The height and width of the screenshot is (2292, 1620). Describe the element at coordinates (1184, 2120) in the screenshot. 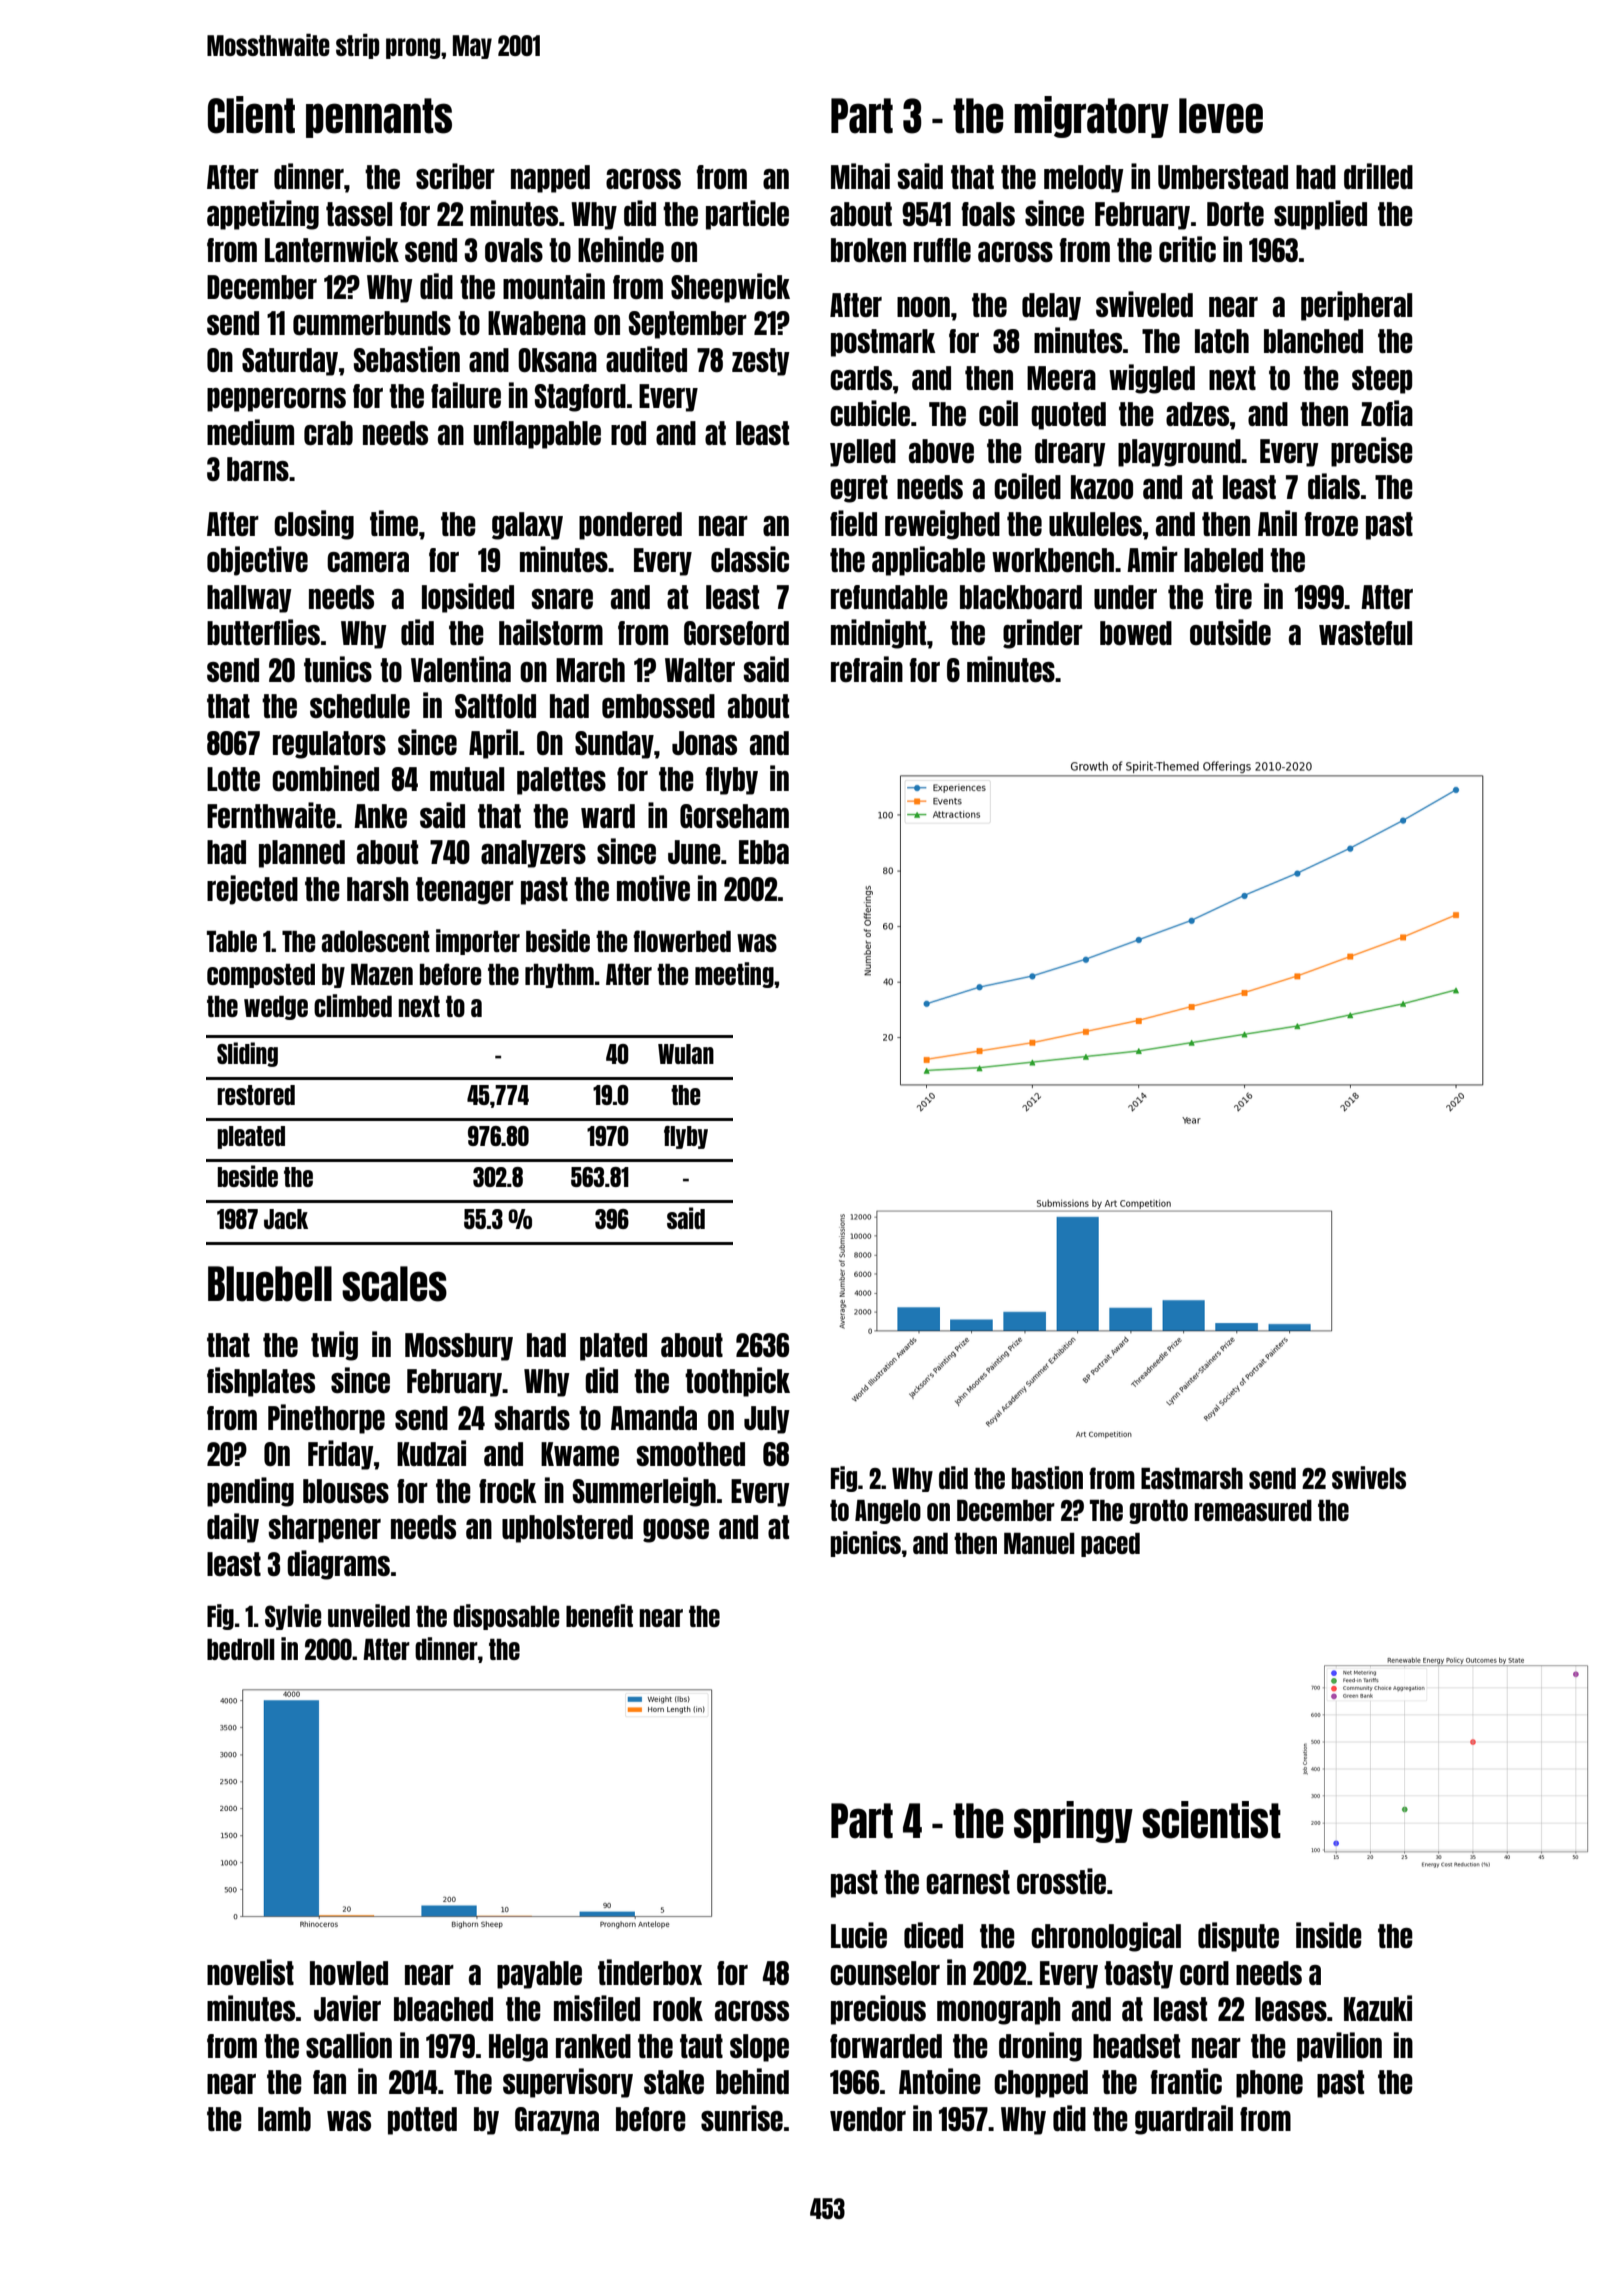

I see `guardrail` at that location.
